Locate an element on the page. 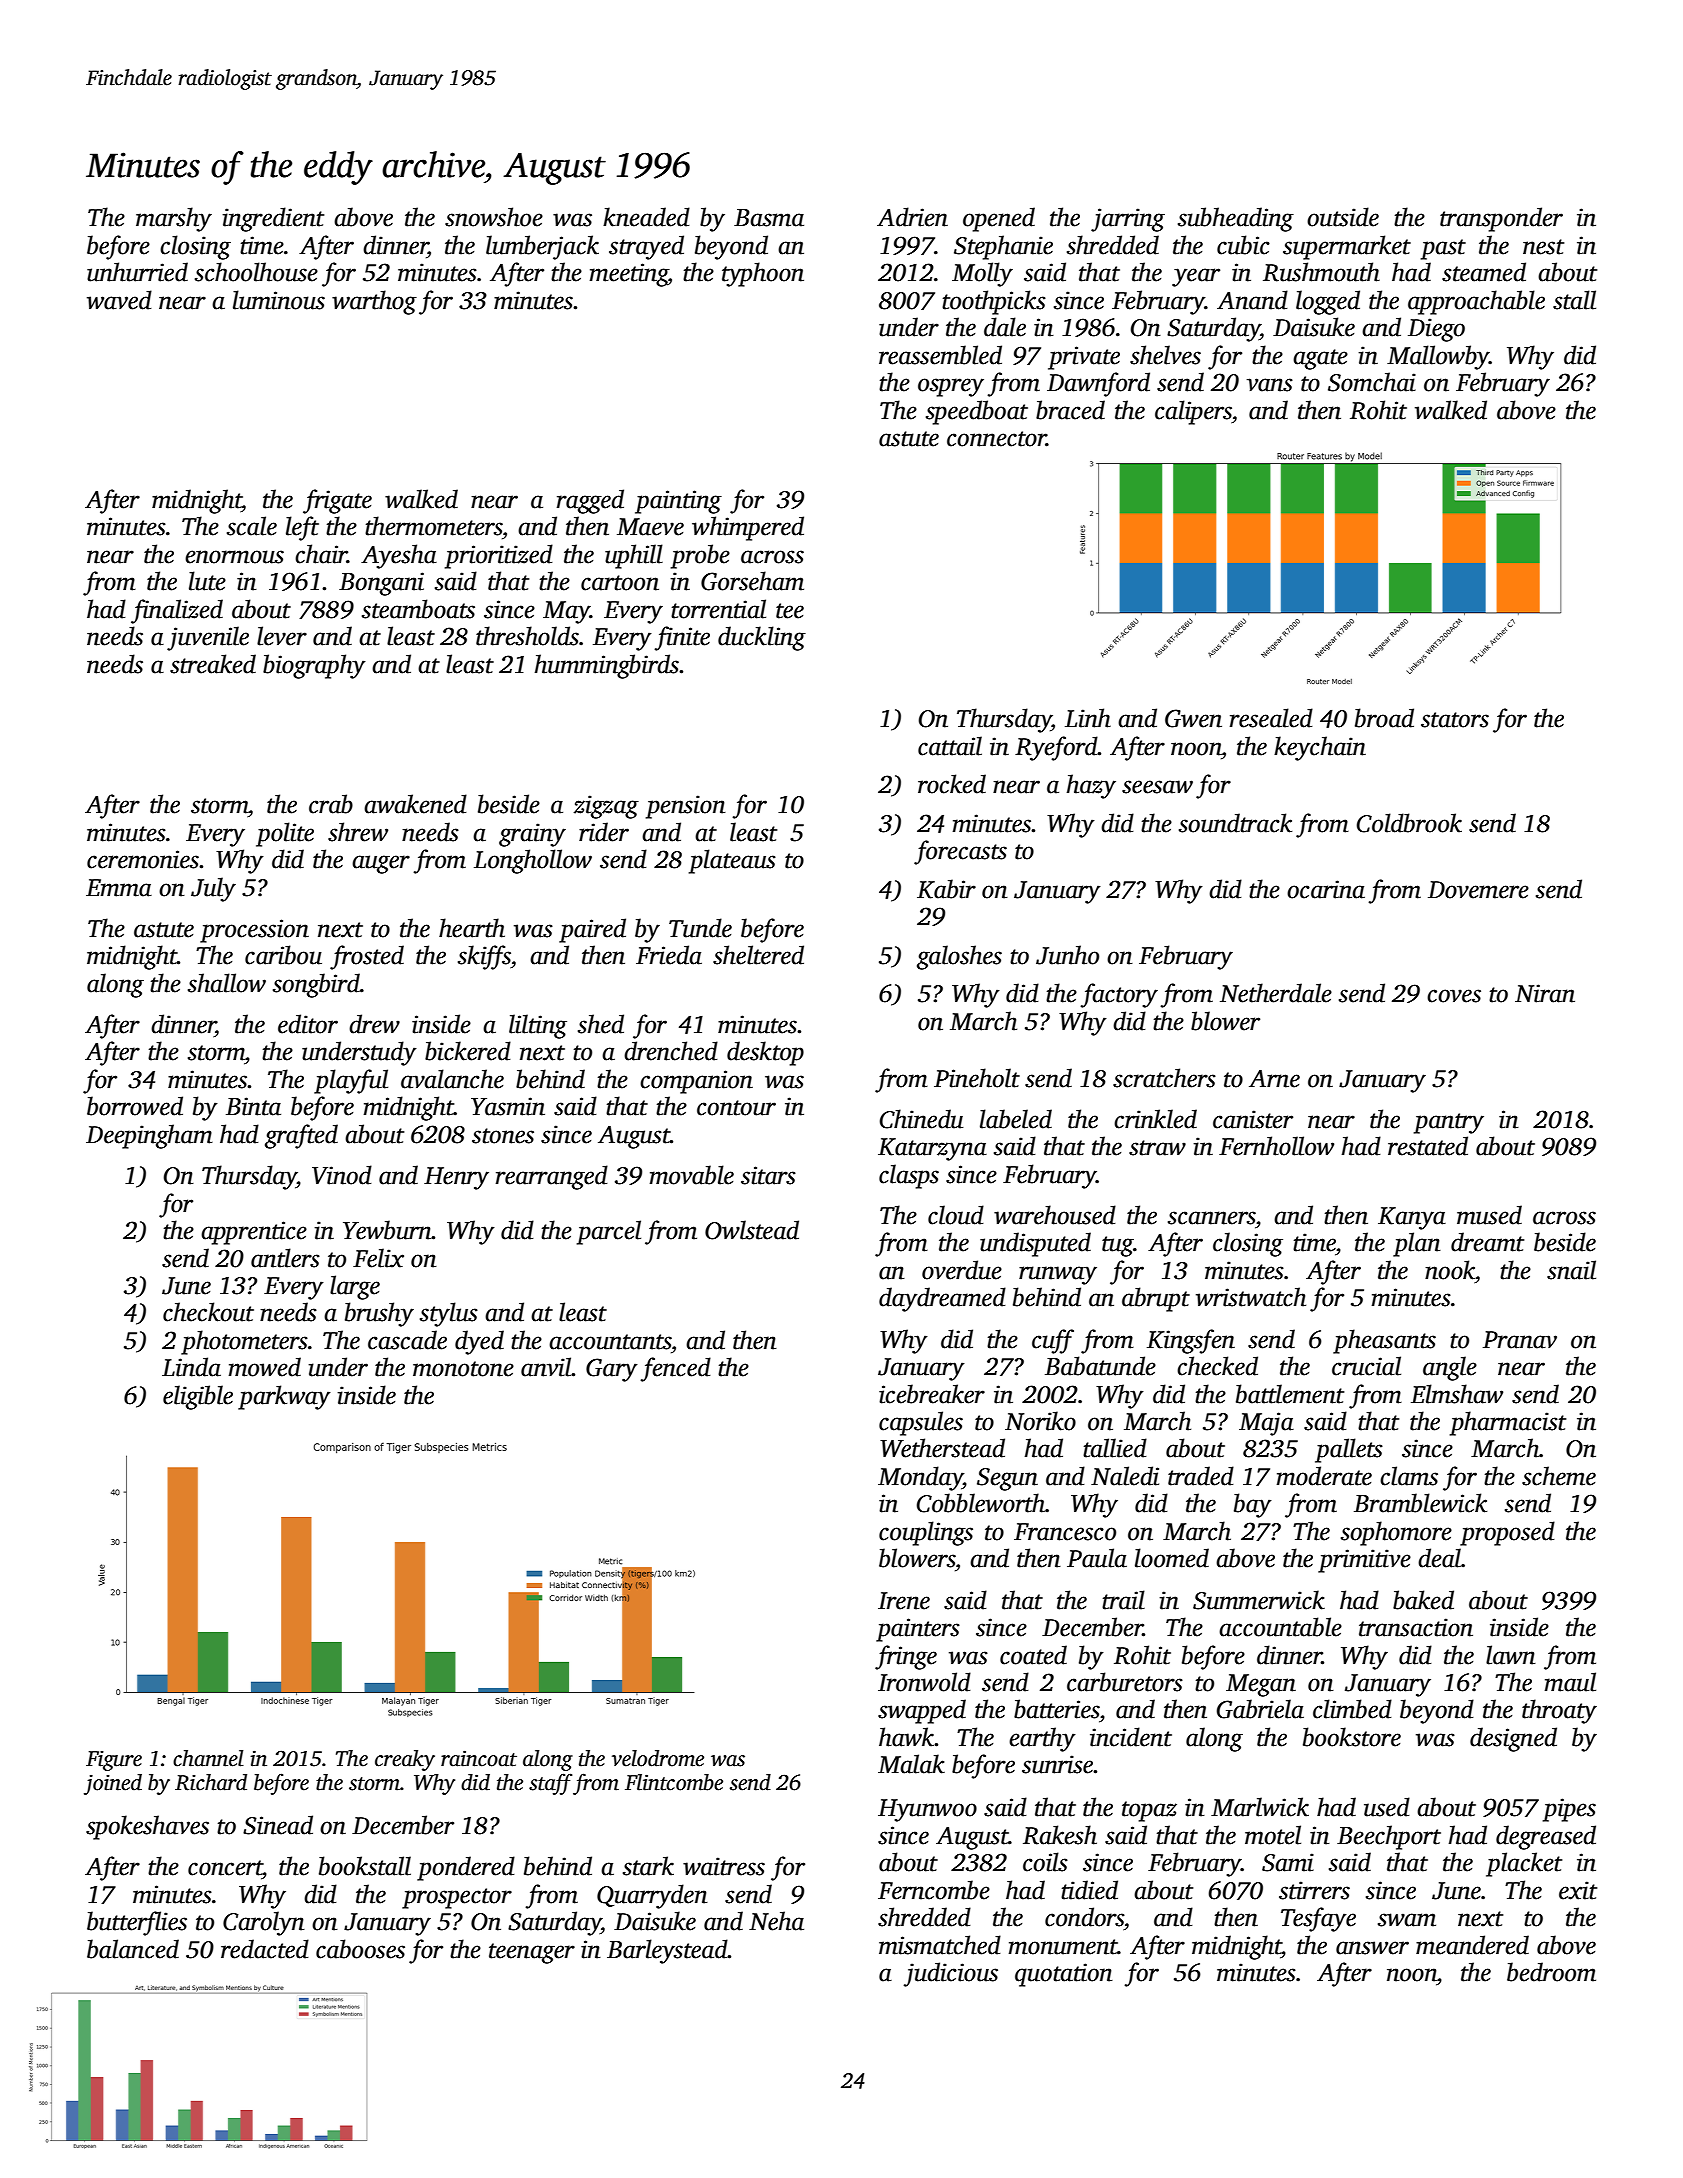 The height and width of the document is (2178, 1683). checkout is located at coordinates (208, 1312).
